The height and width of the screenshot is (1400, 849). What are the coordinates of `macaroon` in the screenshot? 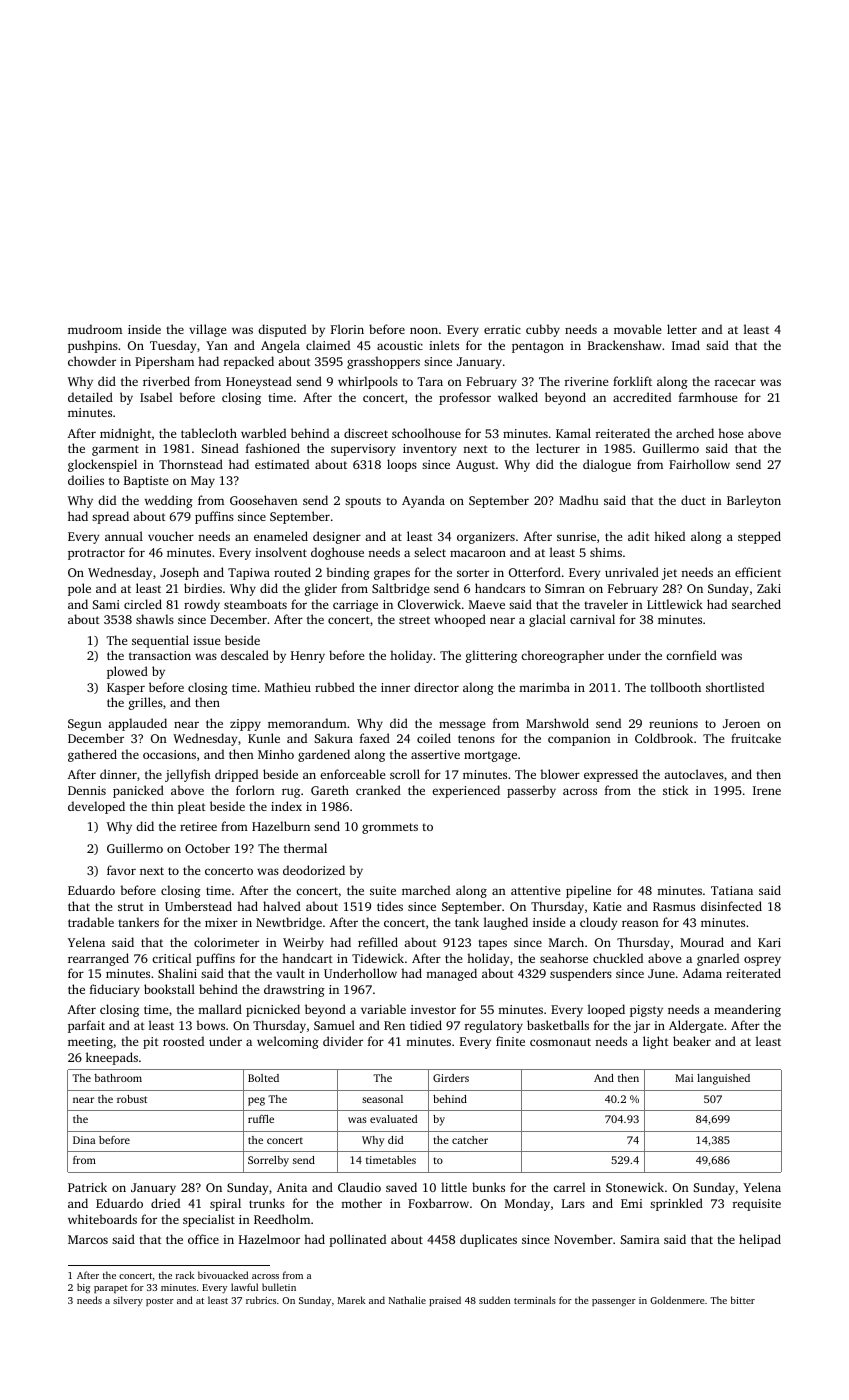 It's located at (478, 553).
